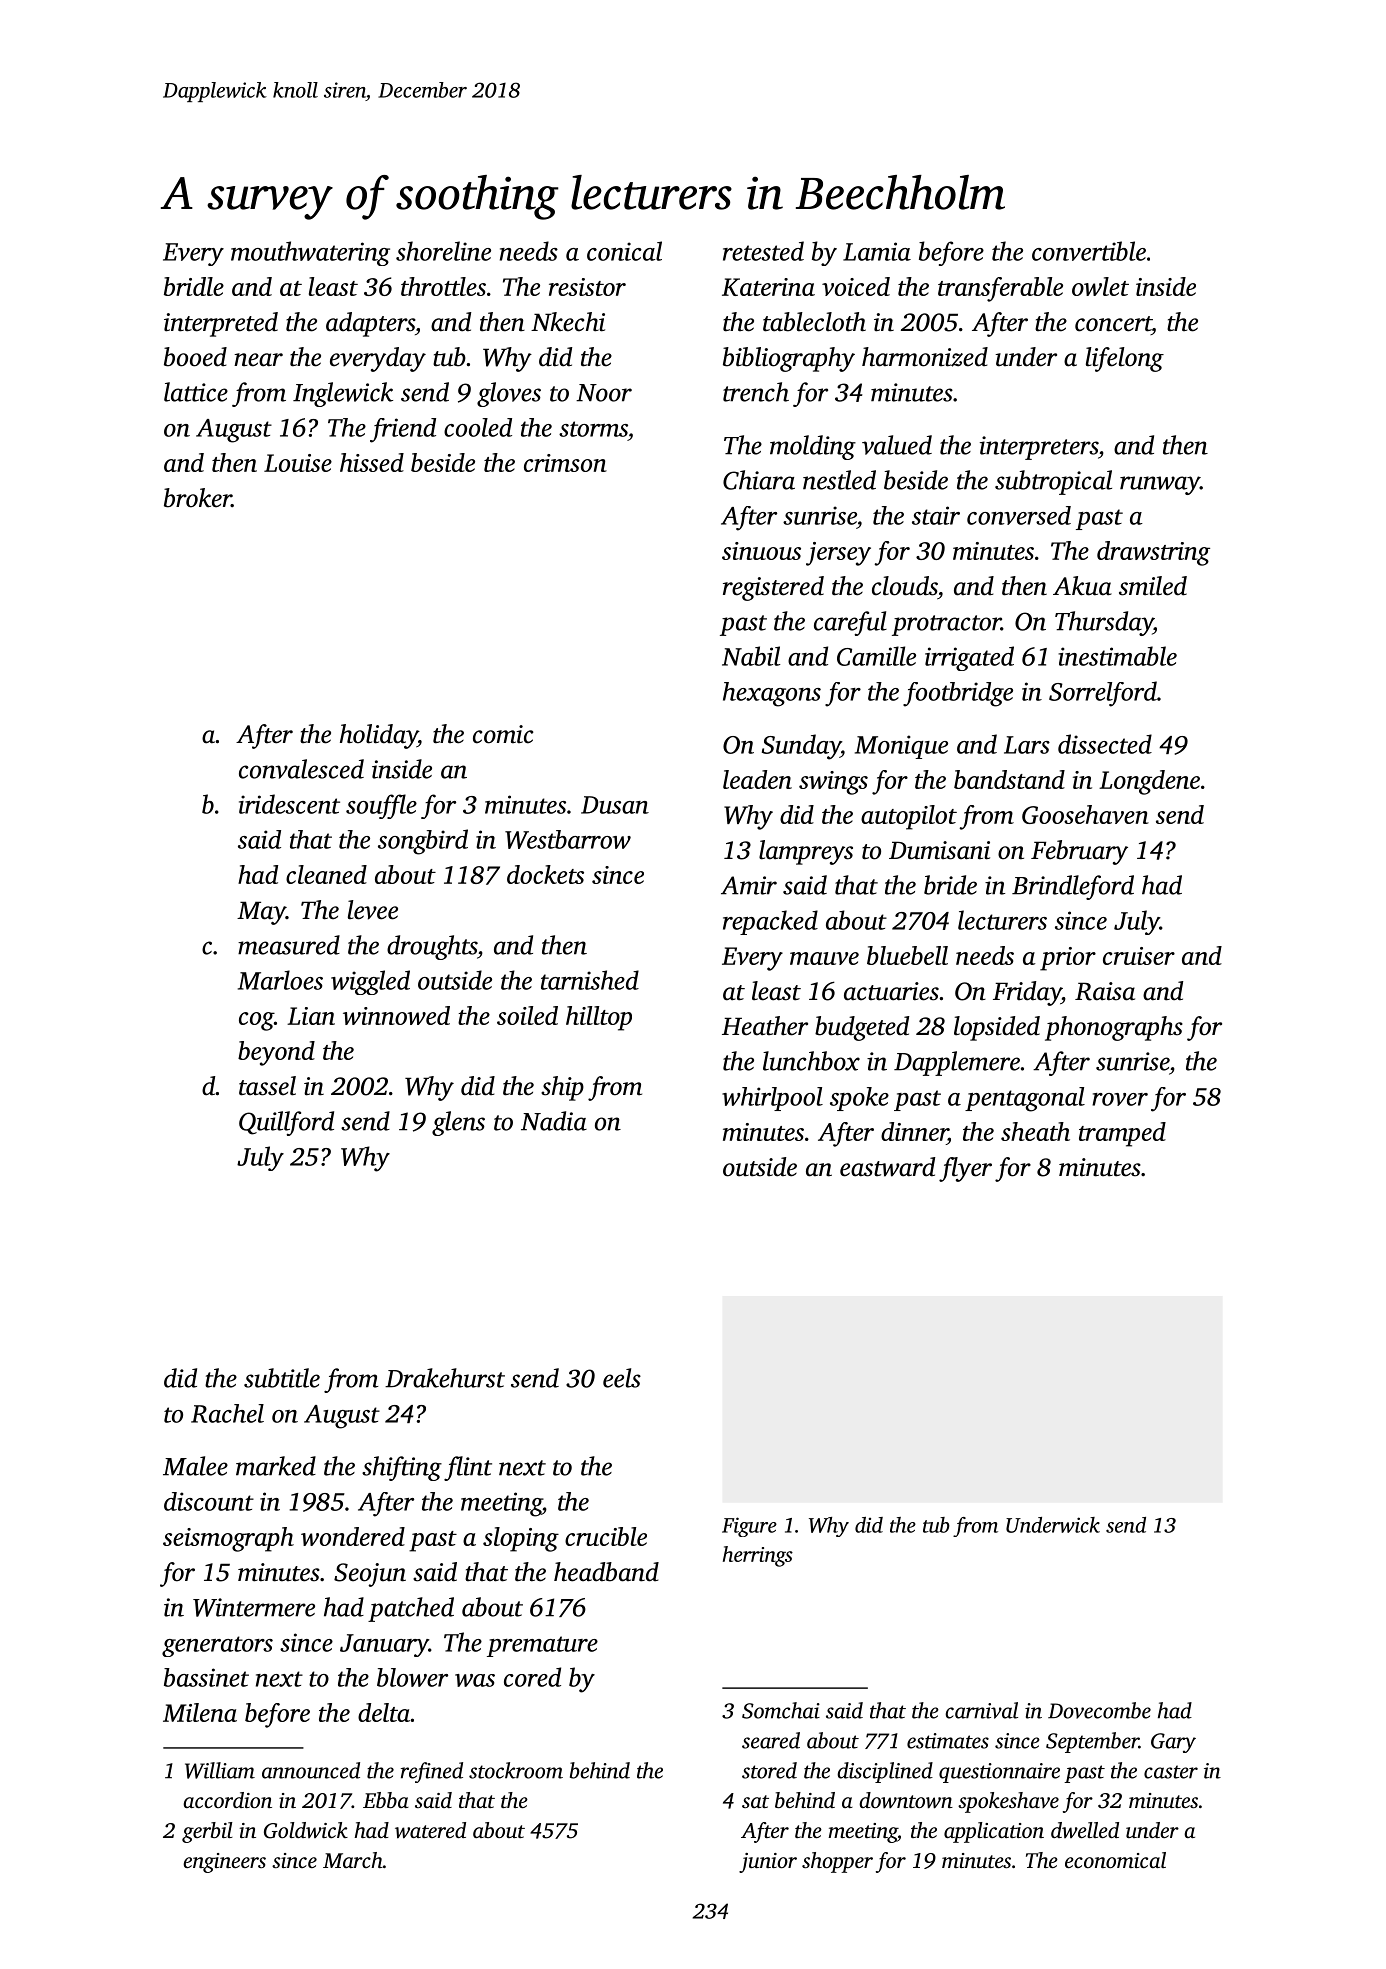 The image size is (1386, 1969). Describe the element at coordinates (301, 769) in the image. I see `convalesced` at that location.
